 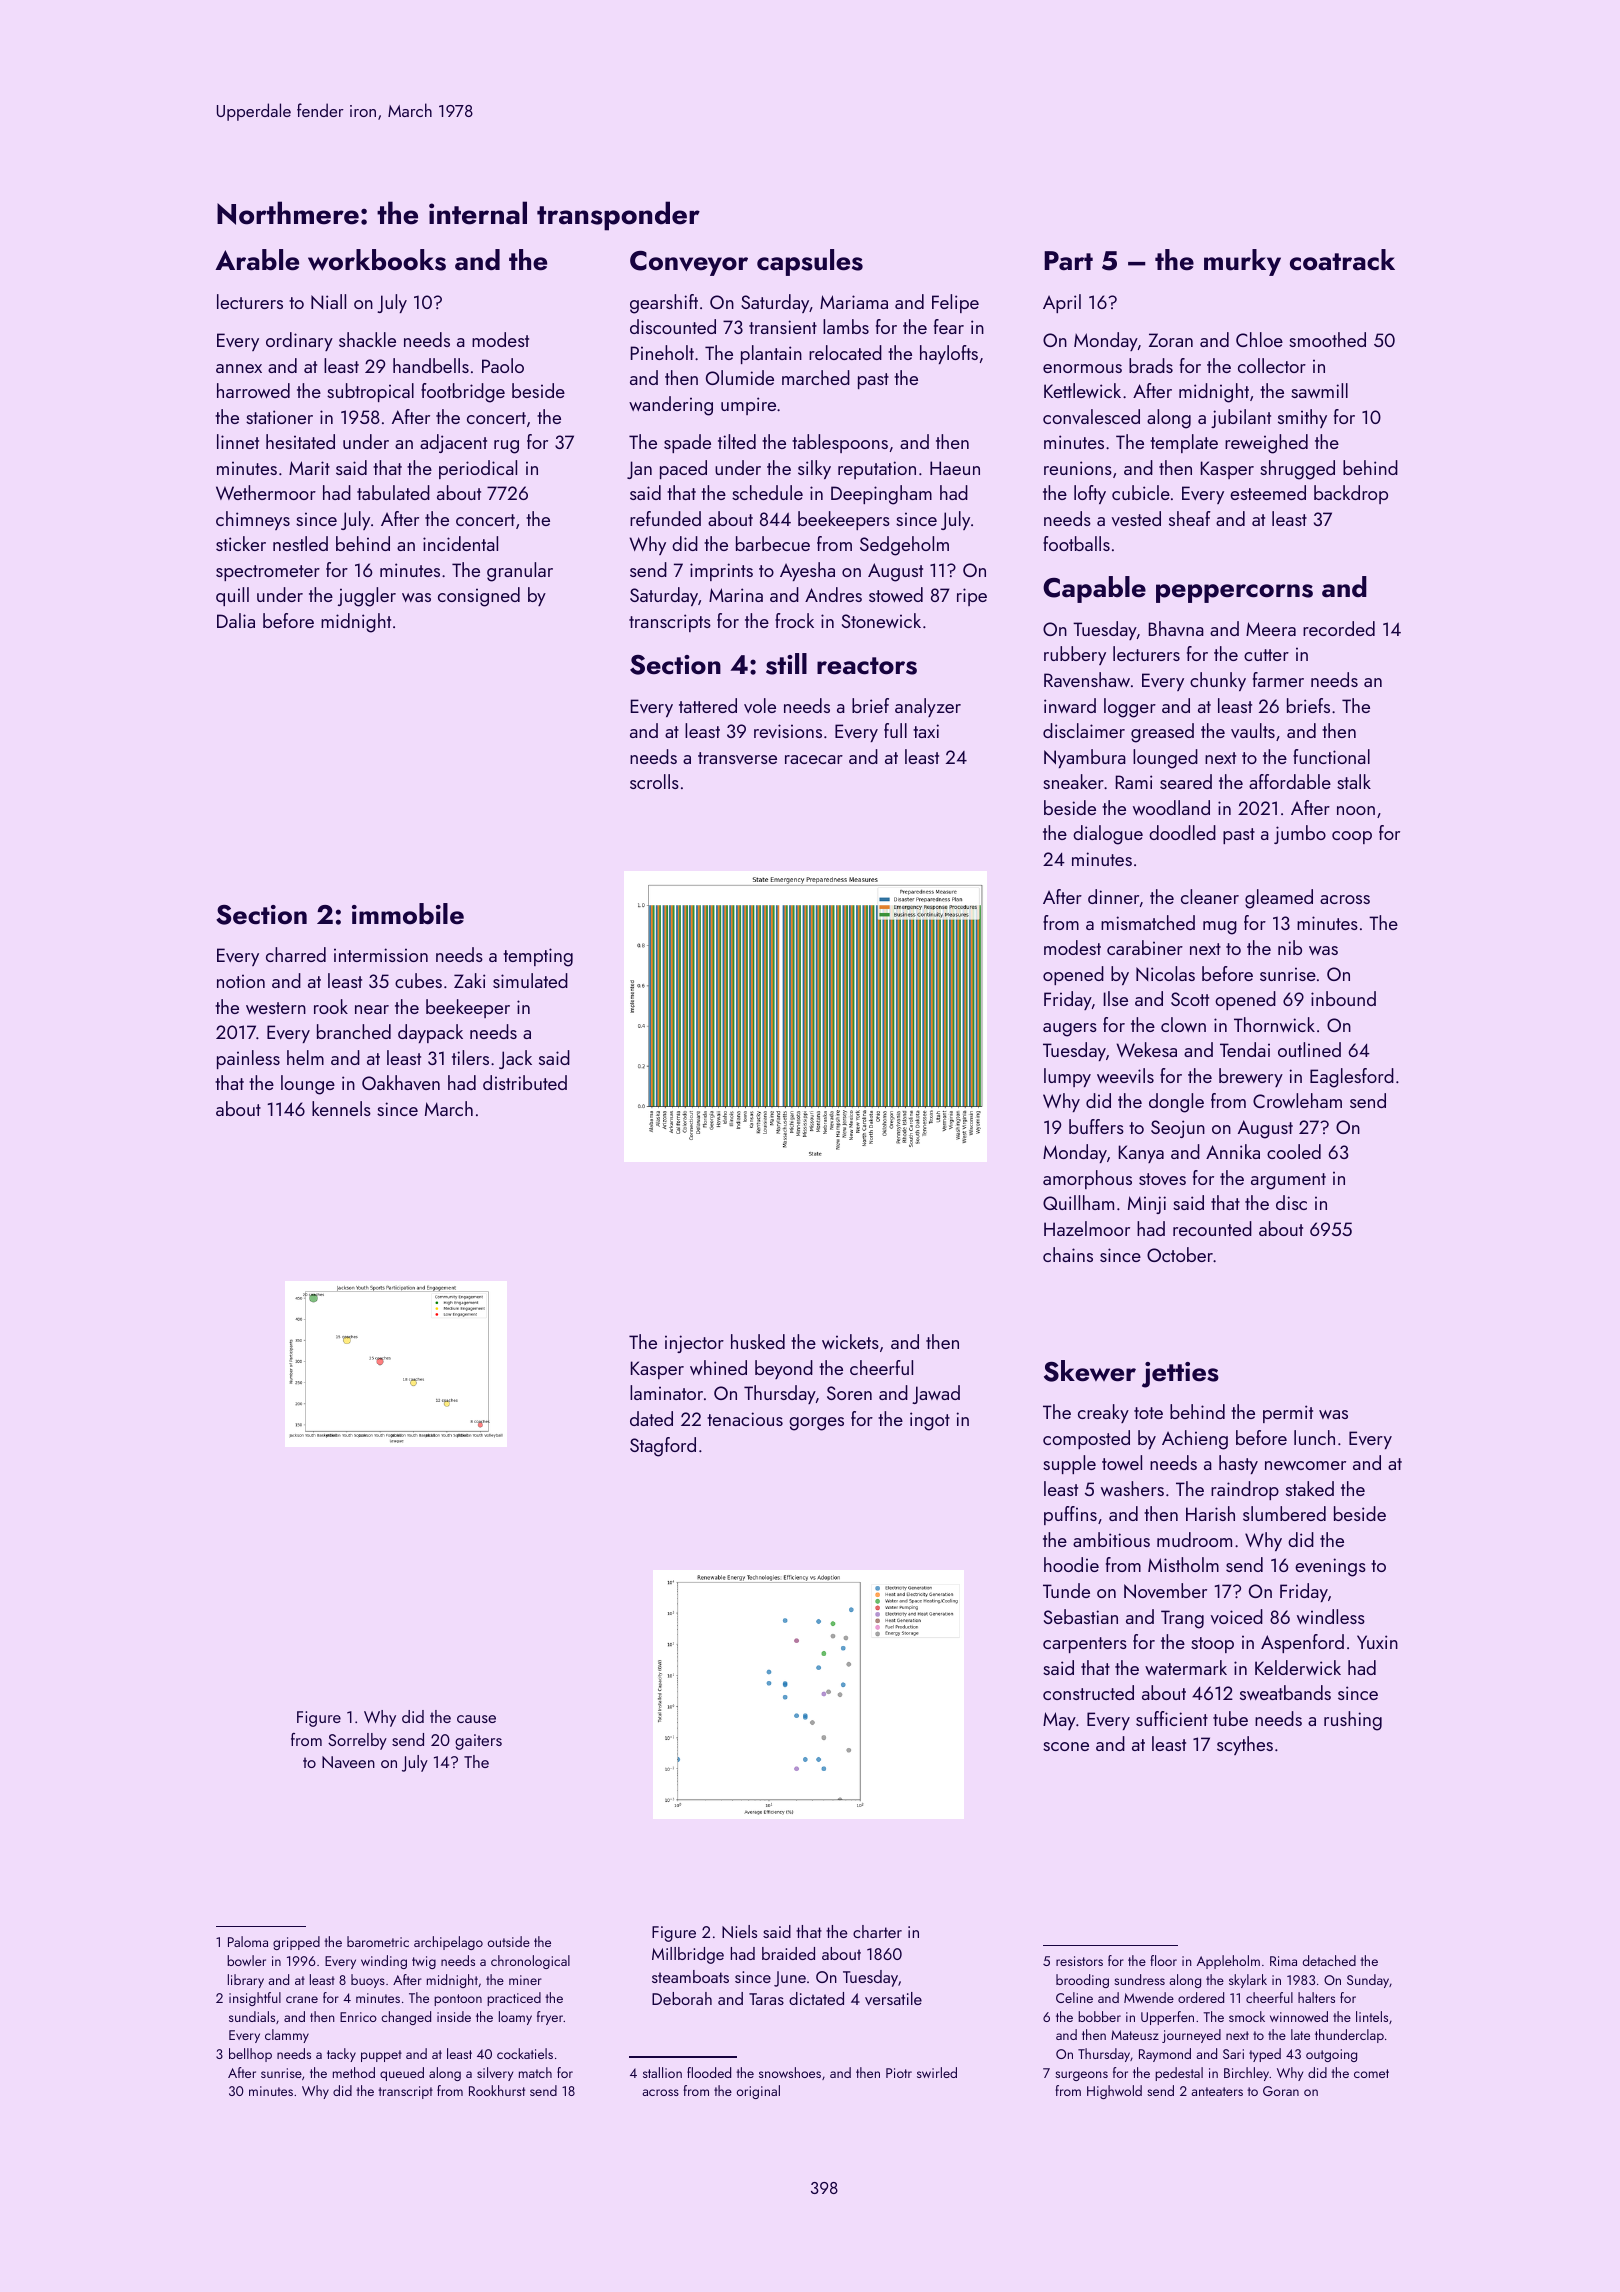 What do you see at coordinates (1068, 1254) in the screenshot?
I see `chains` at bounding box center [1068, 1254].
